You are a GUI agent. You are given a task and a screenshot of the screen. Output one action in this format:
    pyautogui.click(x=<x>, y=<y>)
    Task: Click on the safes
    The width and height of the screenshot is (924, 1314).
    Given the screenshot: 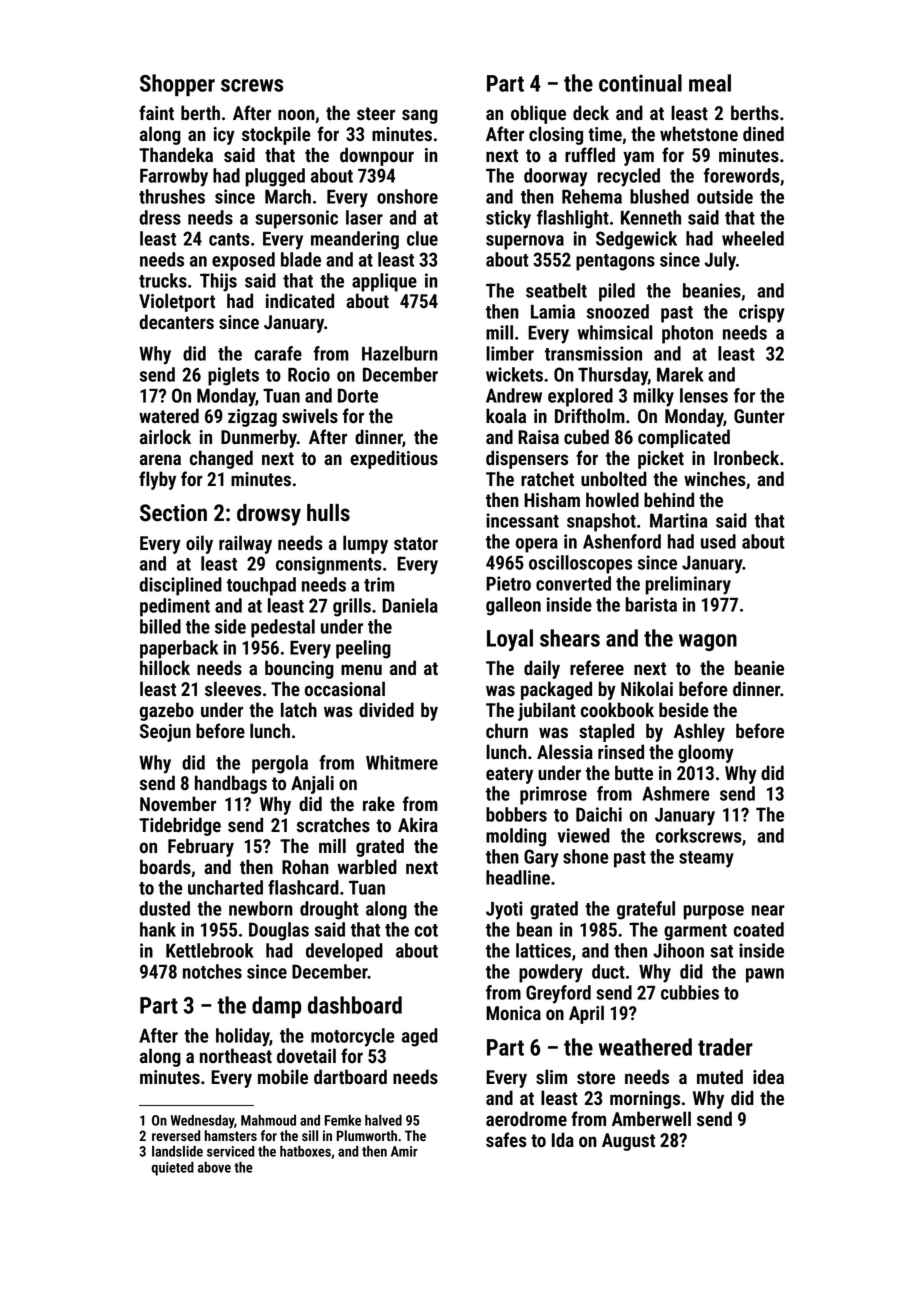 What is the action you would take?
    pyautogui.click(x=506, y=1140)
